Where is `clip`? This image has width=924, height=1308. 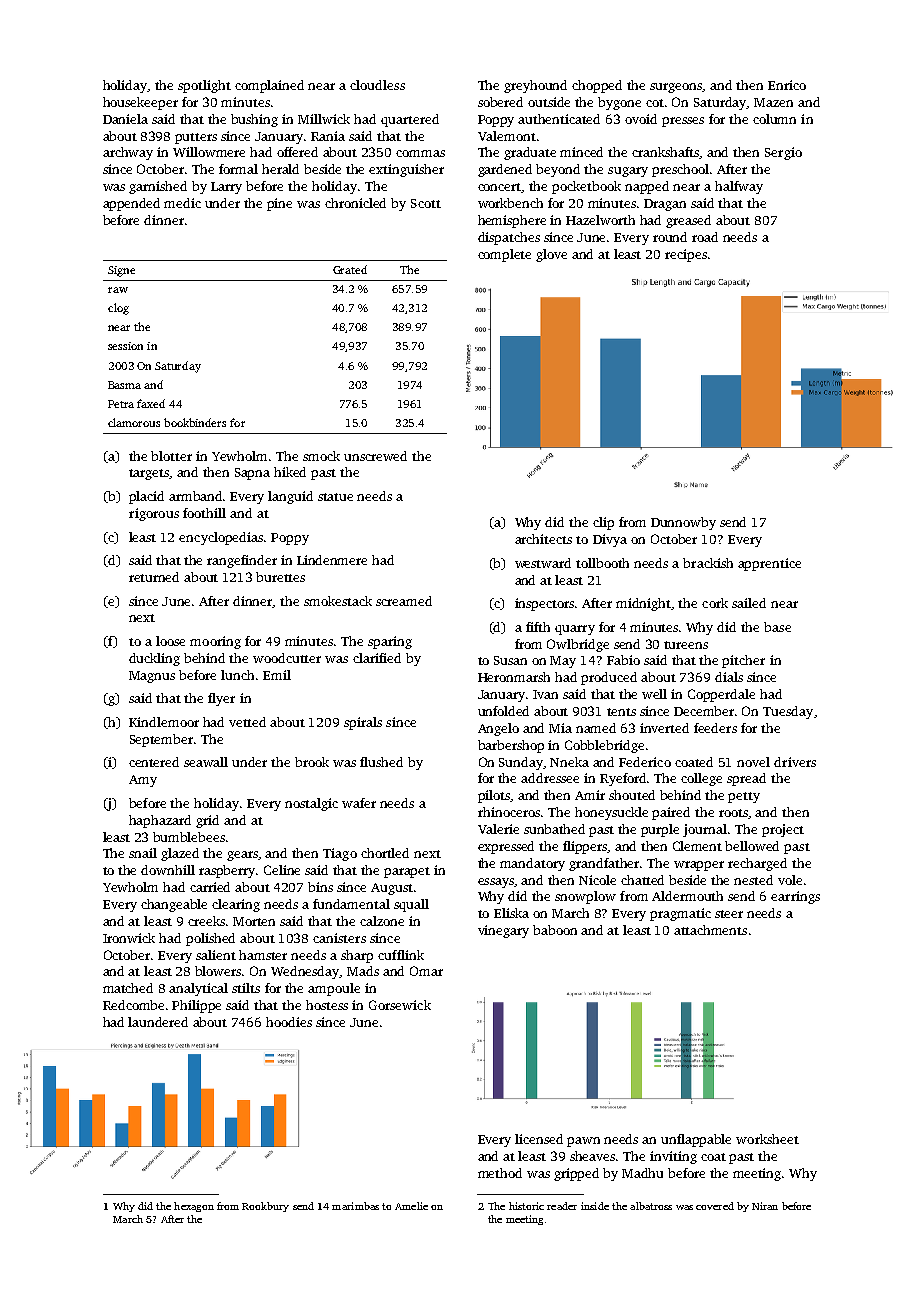
clip is located at coordinates (603, 523).
